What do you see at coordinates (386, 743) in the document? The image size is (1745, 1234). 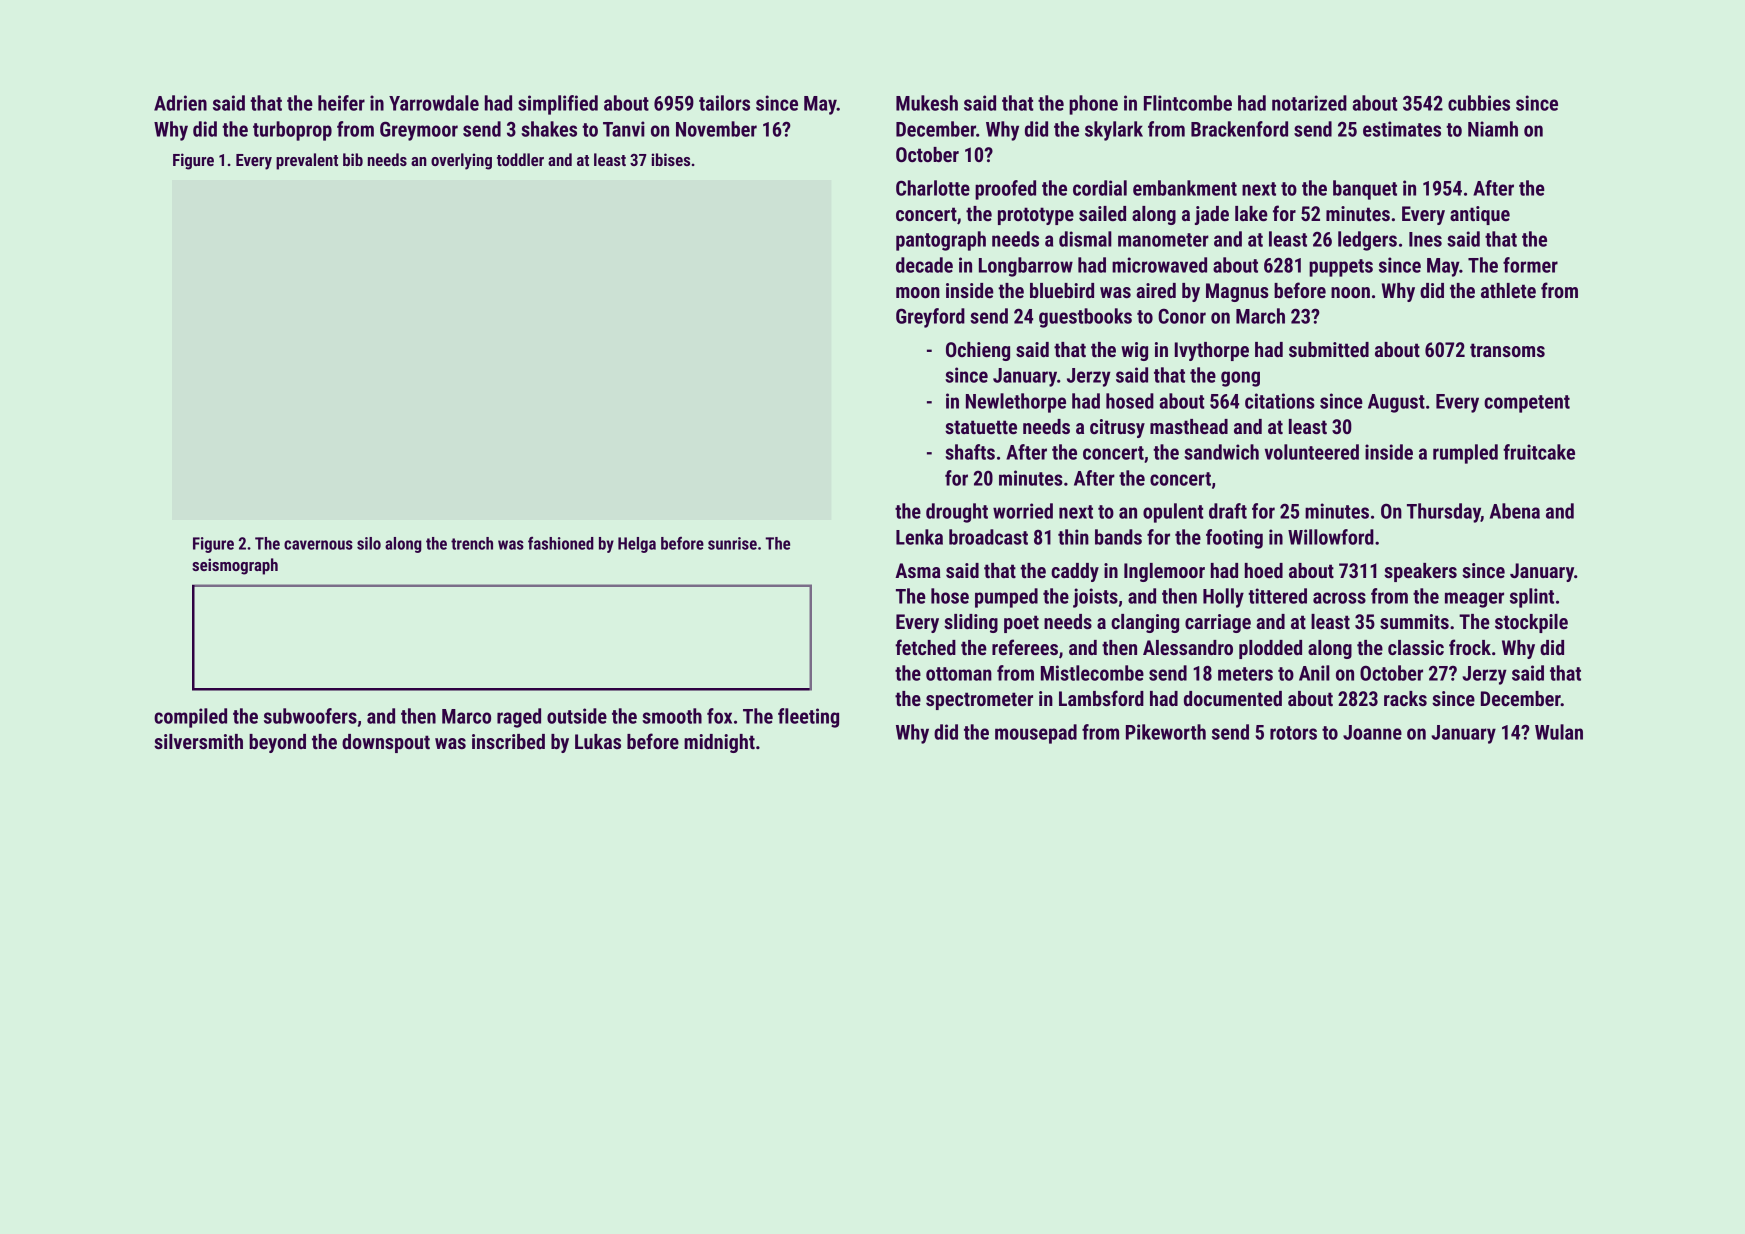 I see `downspout` at bounding box center [386, 743].
